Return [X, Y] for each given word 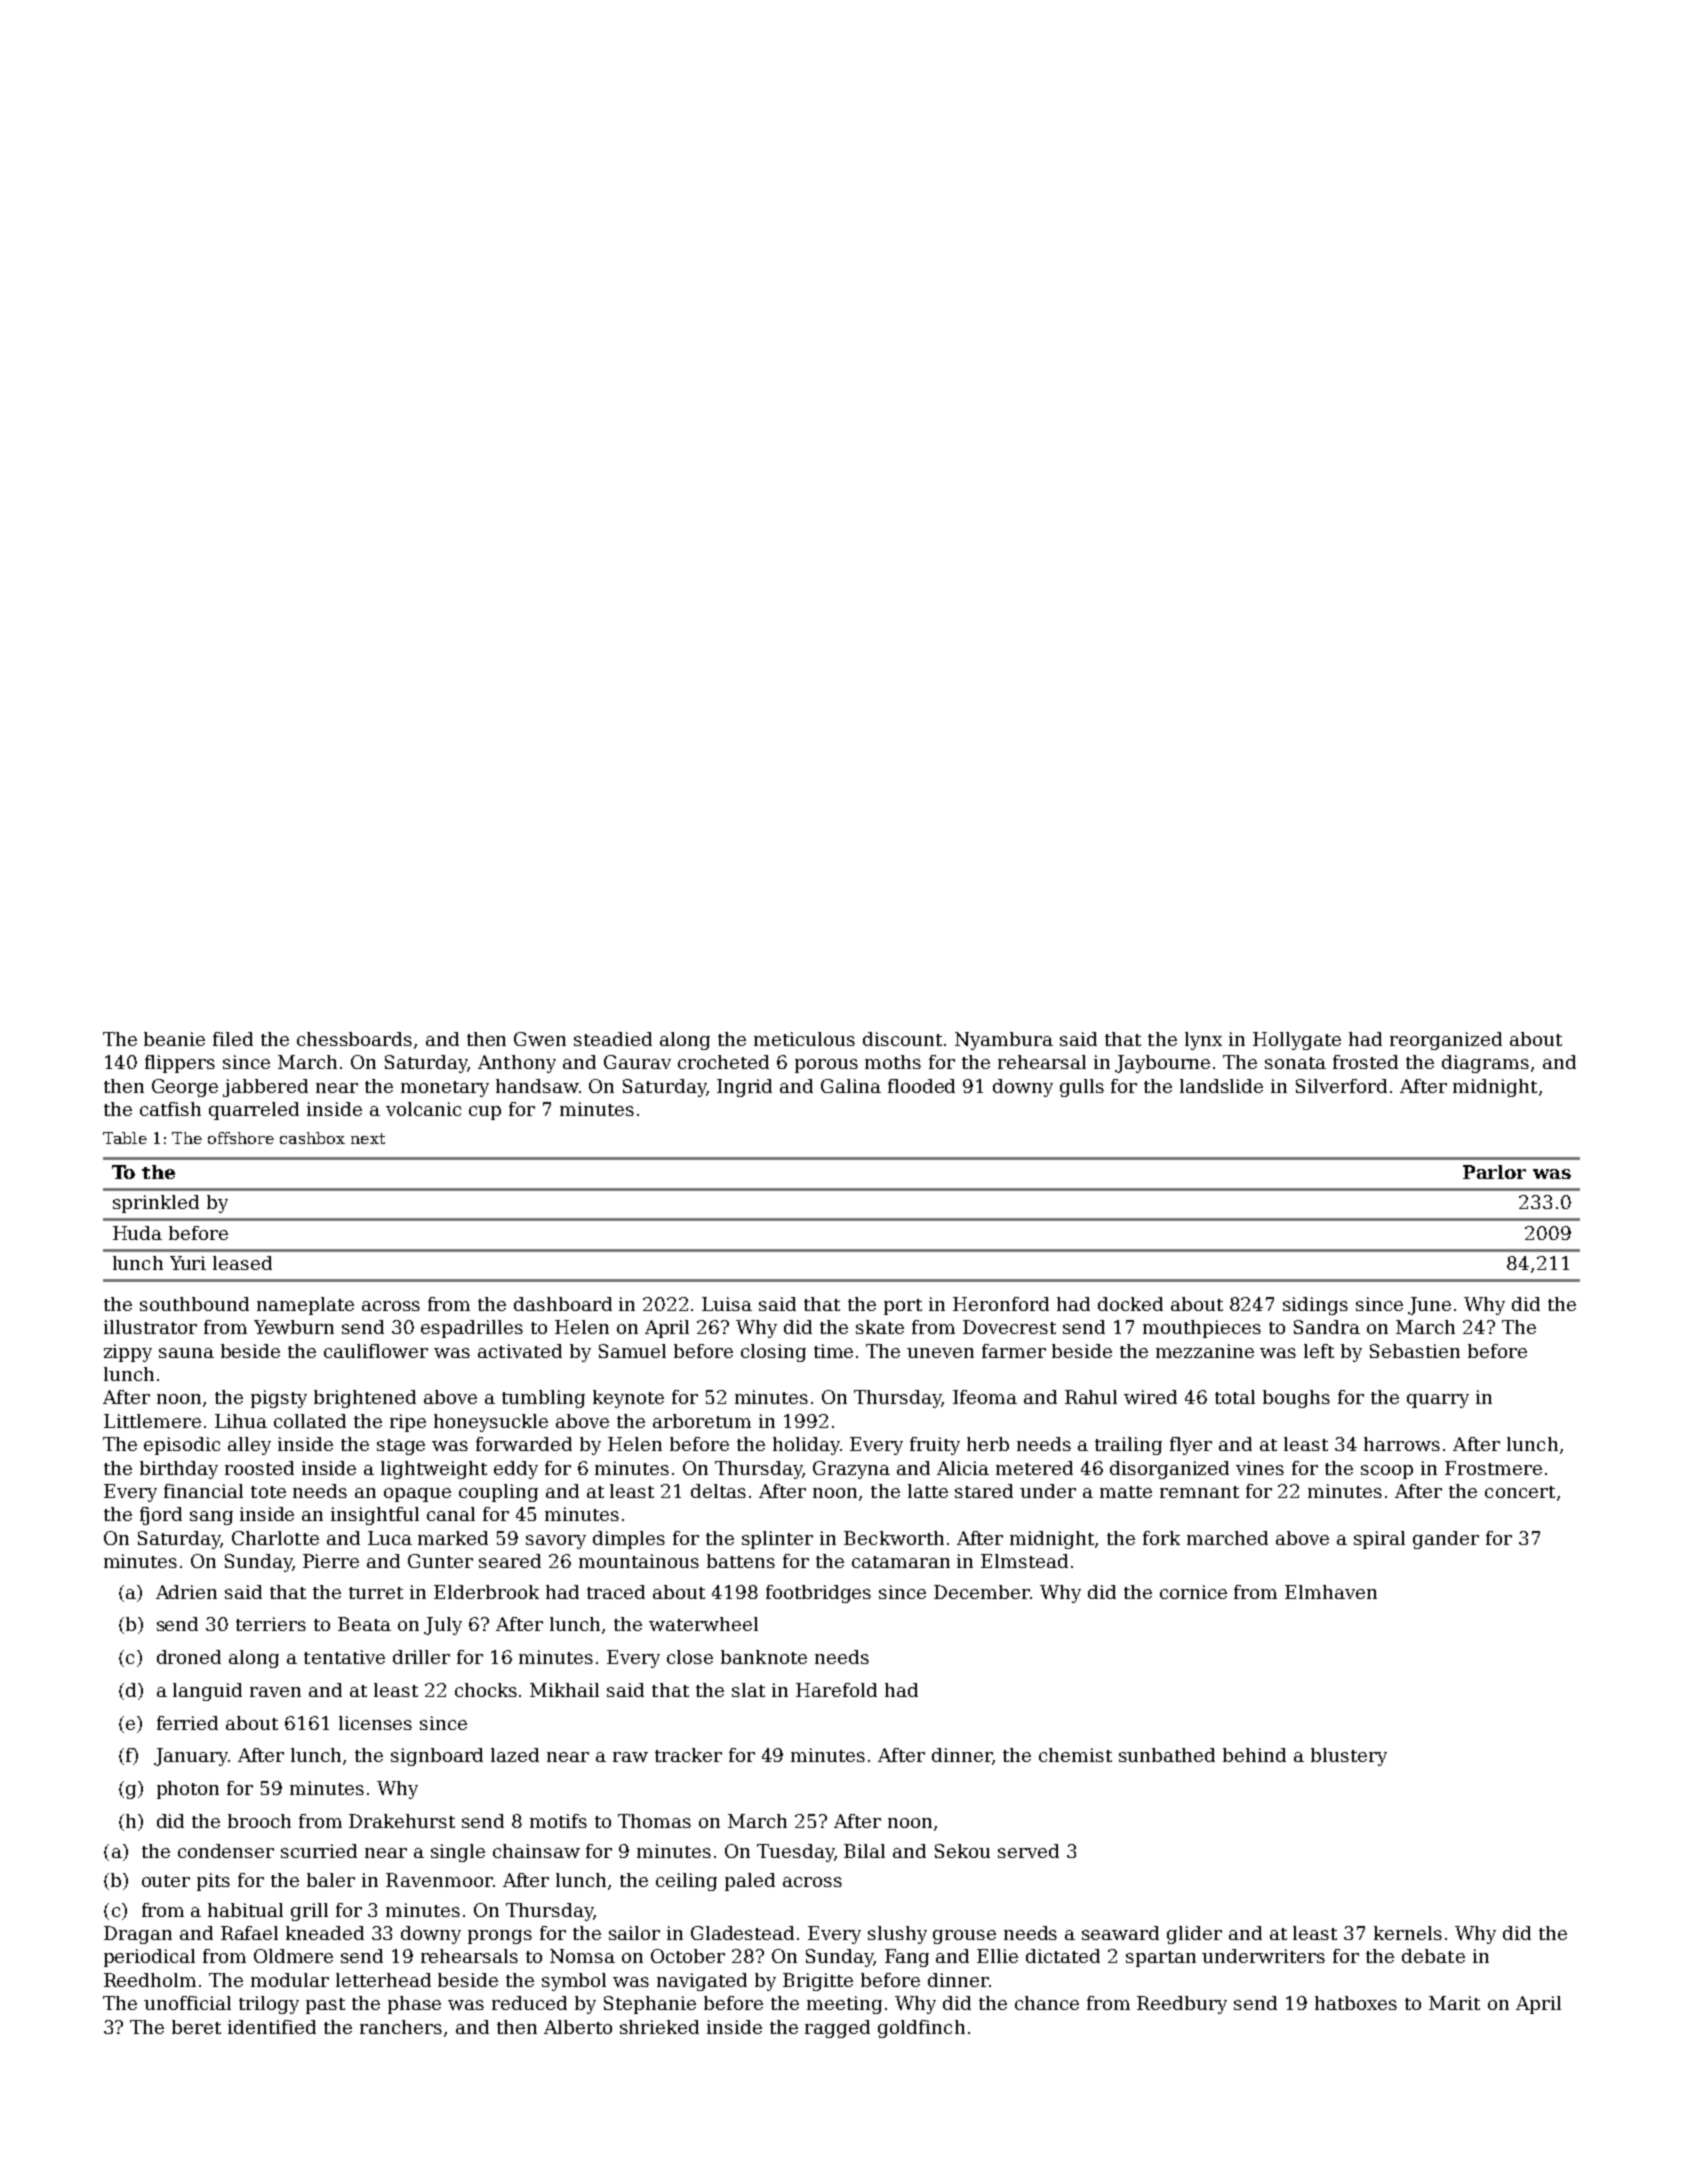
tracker [688, 1755]
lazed [515, 1755]
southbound [194, 1304]
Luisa [727, 1304]
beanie [174, 1039]
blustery [1349, 1757]
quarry [1438, 1401]
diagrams [1485, 1064]
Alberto [578, 2027]
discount [902, 1039]
